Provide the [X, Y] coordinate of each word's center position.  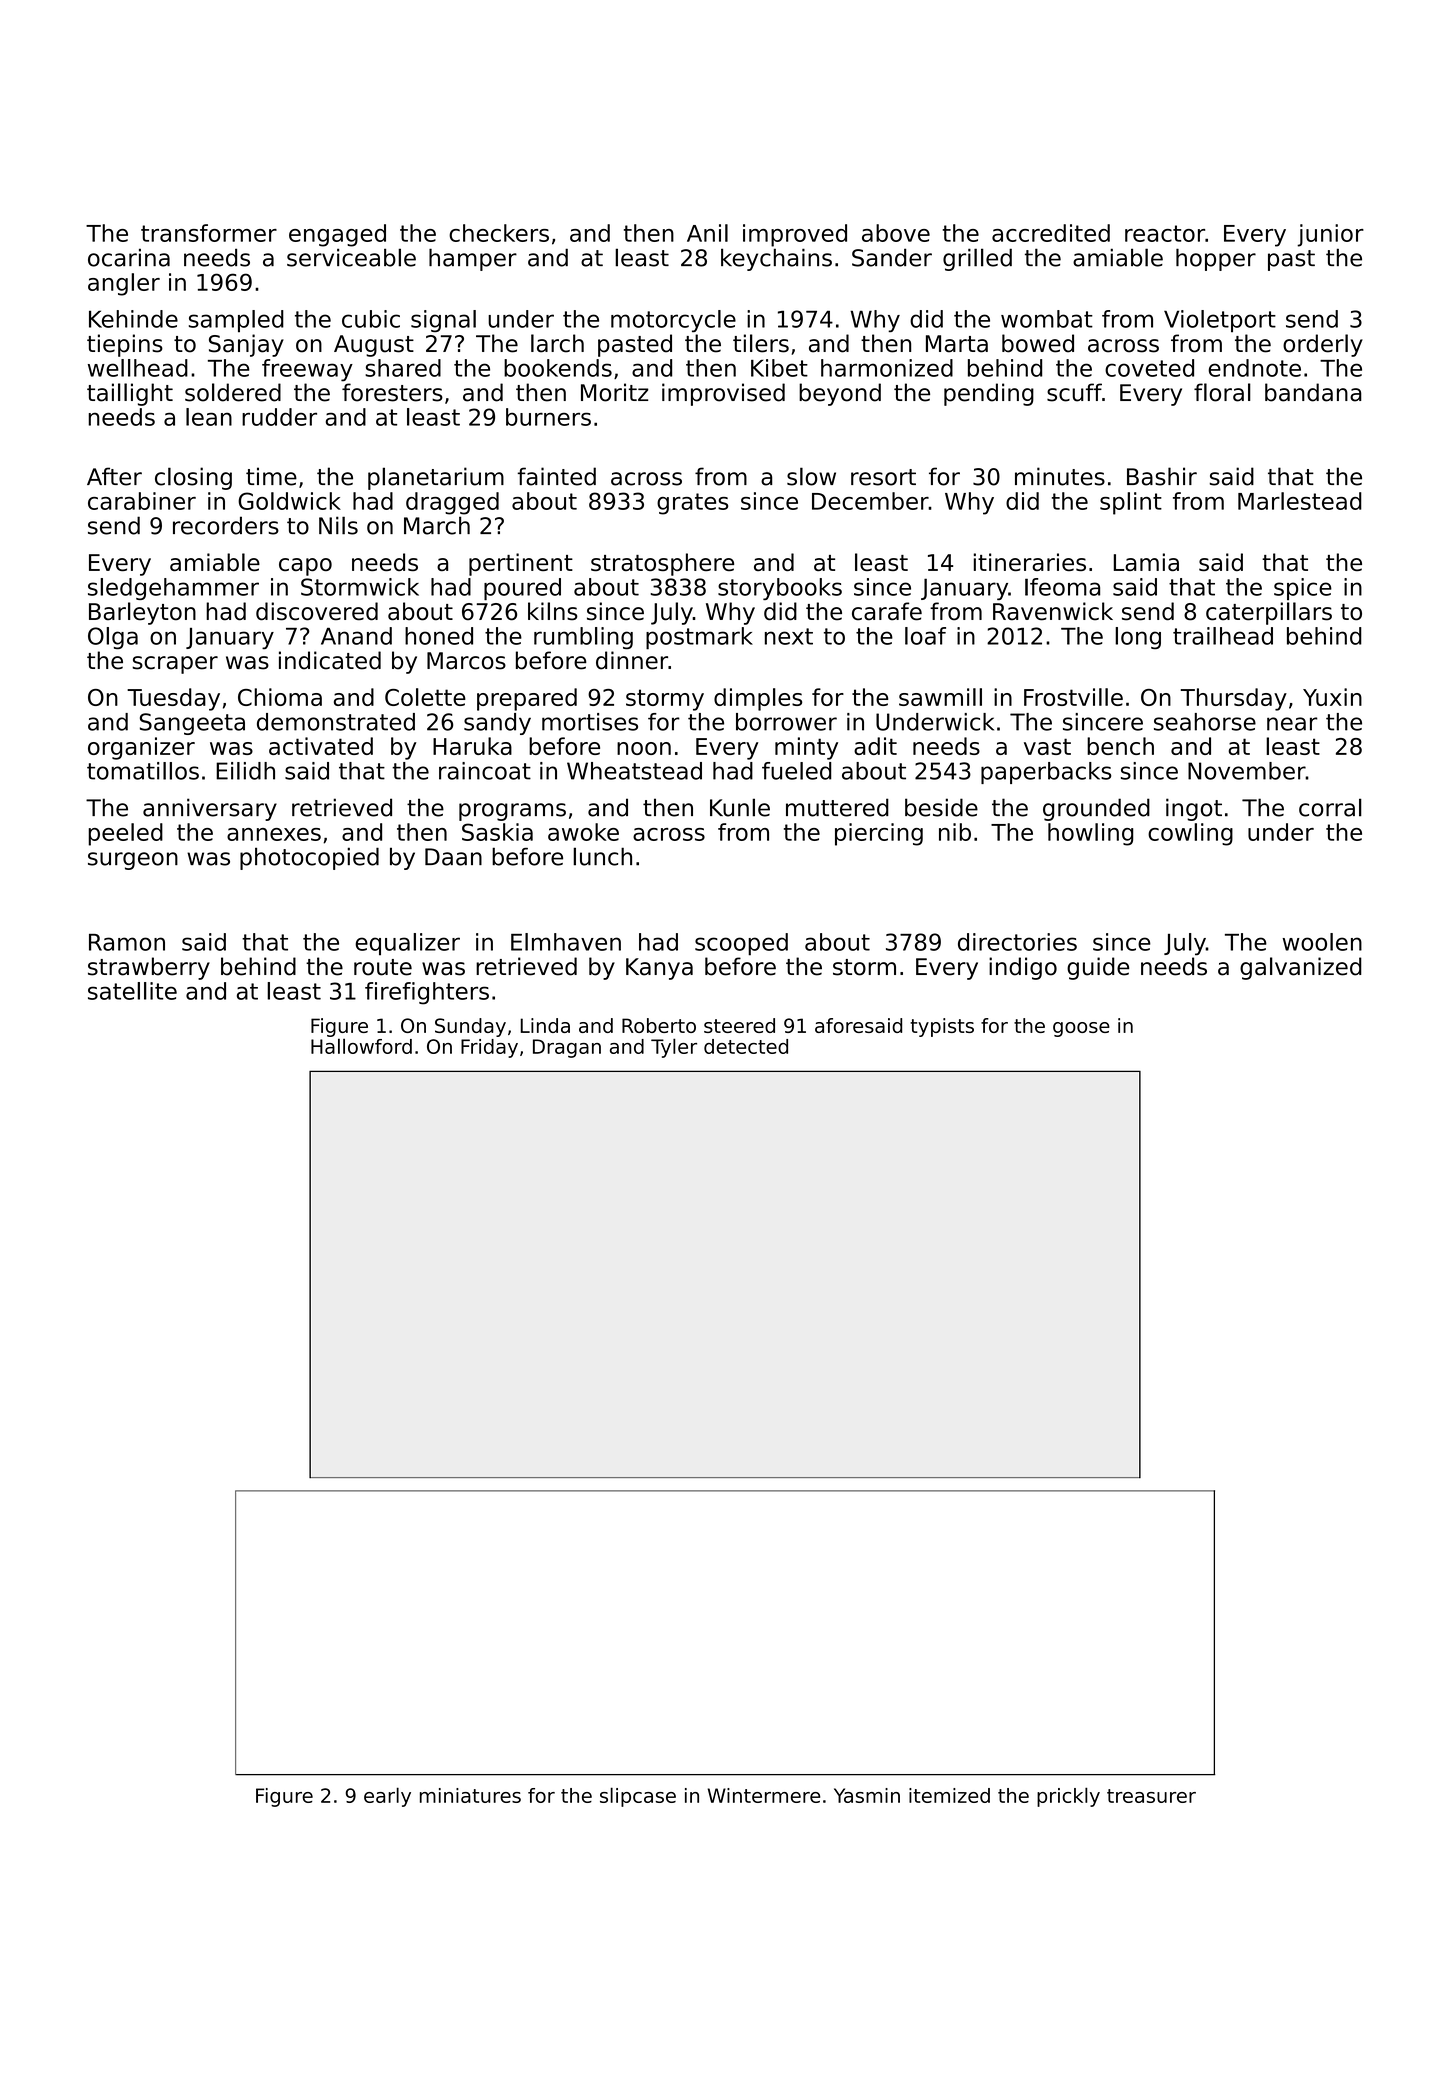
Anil [707, 233]
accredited [1051, 233]
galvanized [1301, 968]
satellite [132, 991]
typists [942, 1027]
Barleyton [142, 613]
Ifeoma [1062, 587]
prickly [1068, 1797]
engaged [337, 235]
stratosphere [662, 564]
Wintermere [764, 1795]
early [387, 1797]
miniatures [470, 1795]
